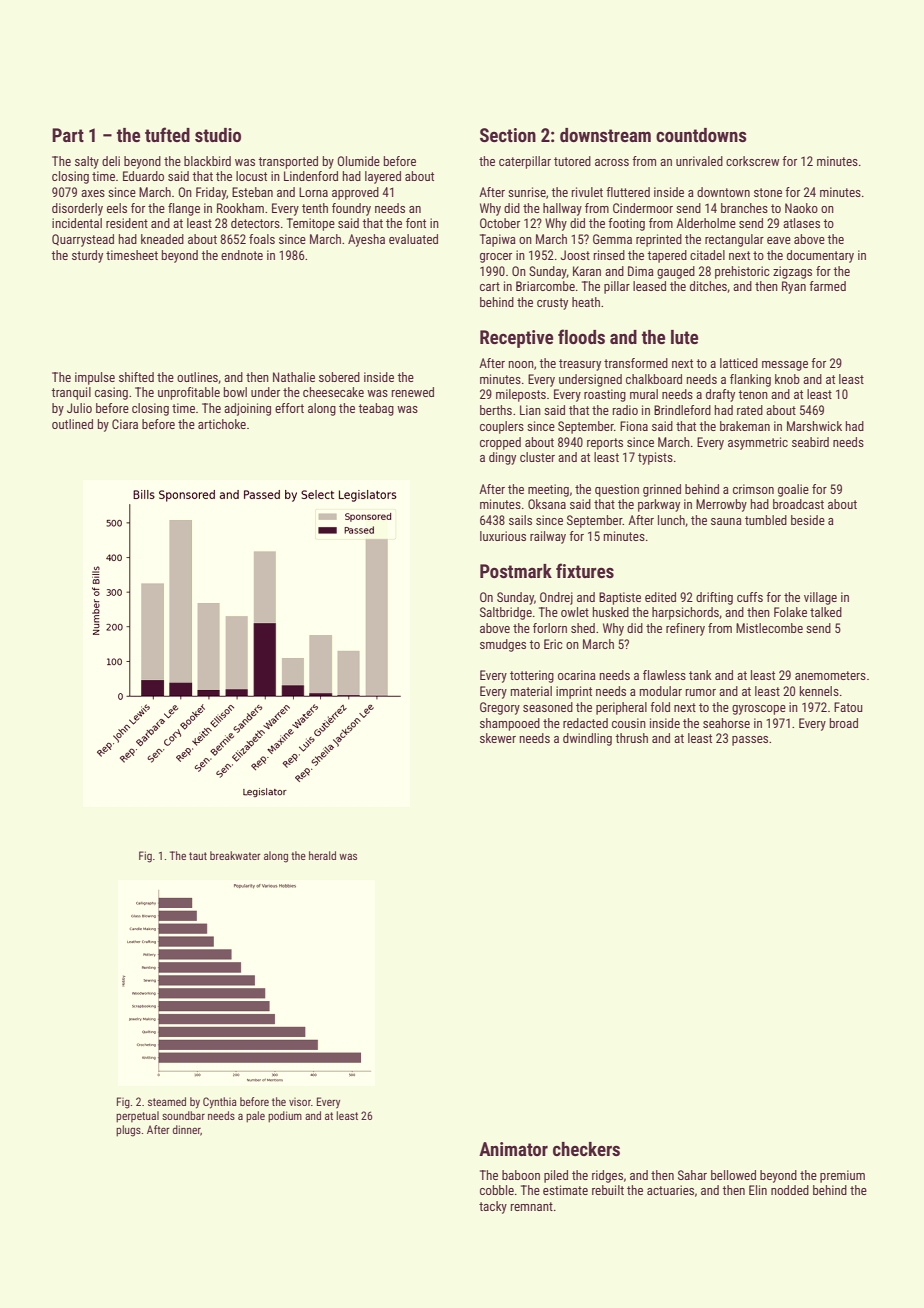 The height and width of the screenshot is (1308, 924). Describe the element at coordinates (701, 135) in the screenshot. I see `countdowns` at that location.
